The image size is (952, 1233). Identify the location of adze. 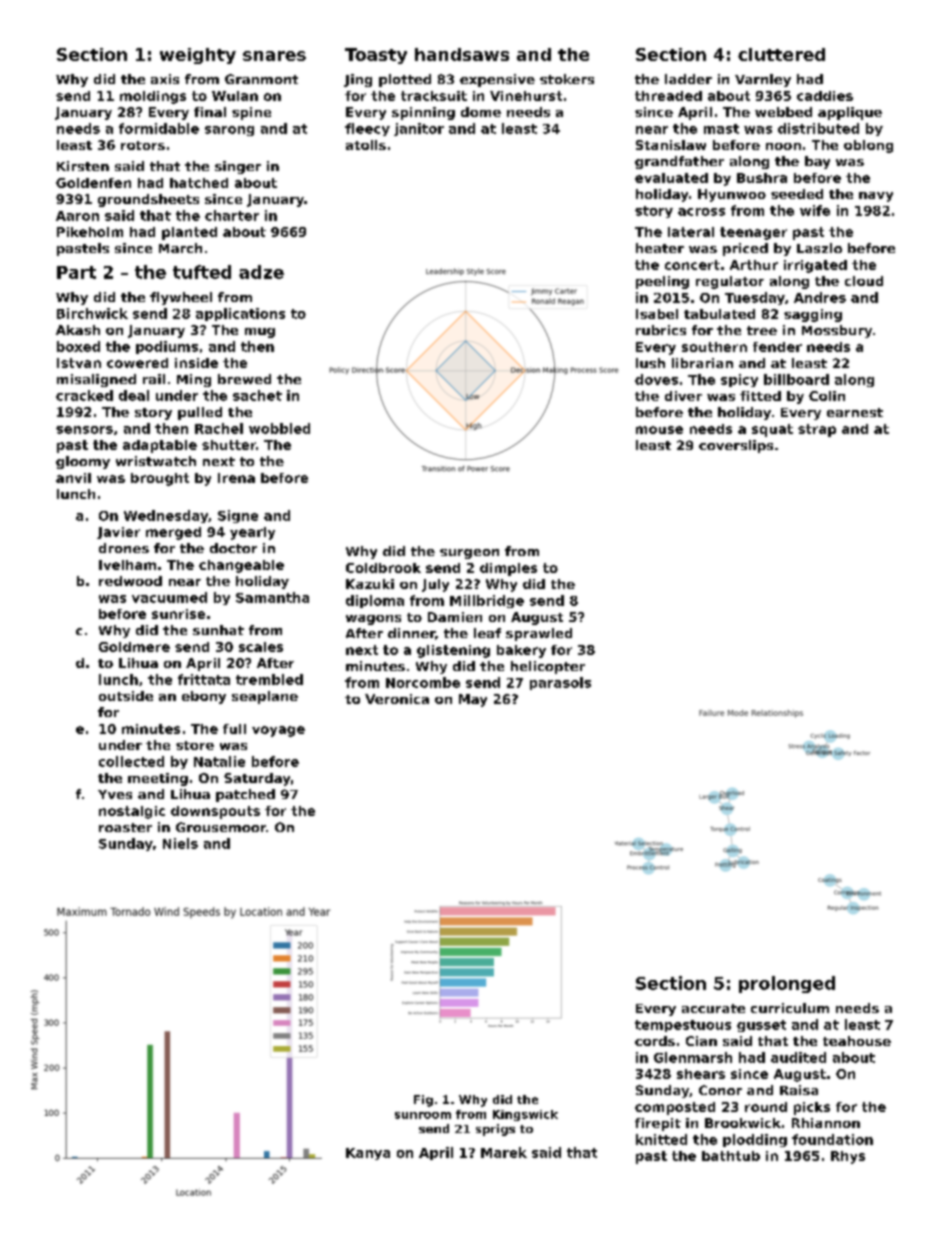
(261, 272).
